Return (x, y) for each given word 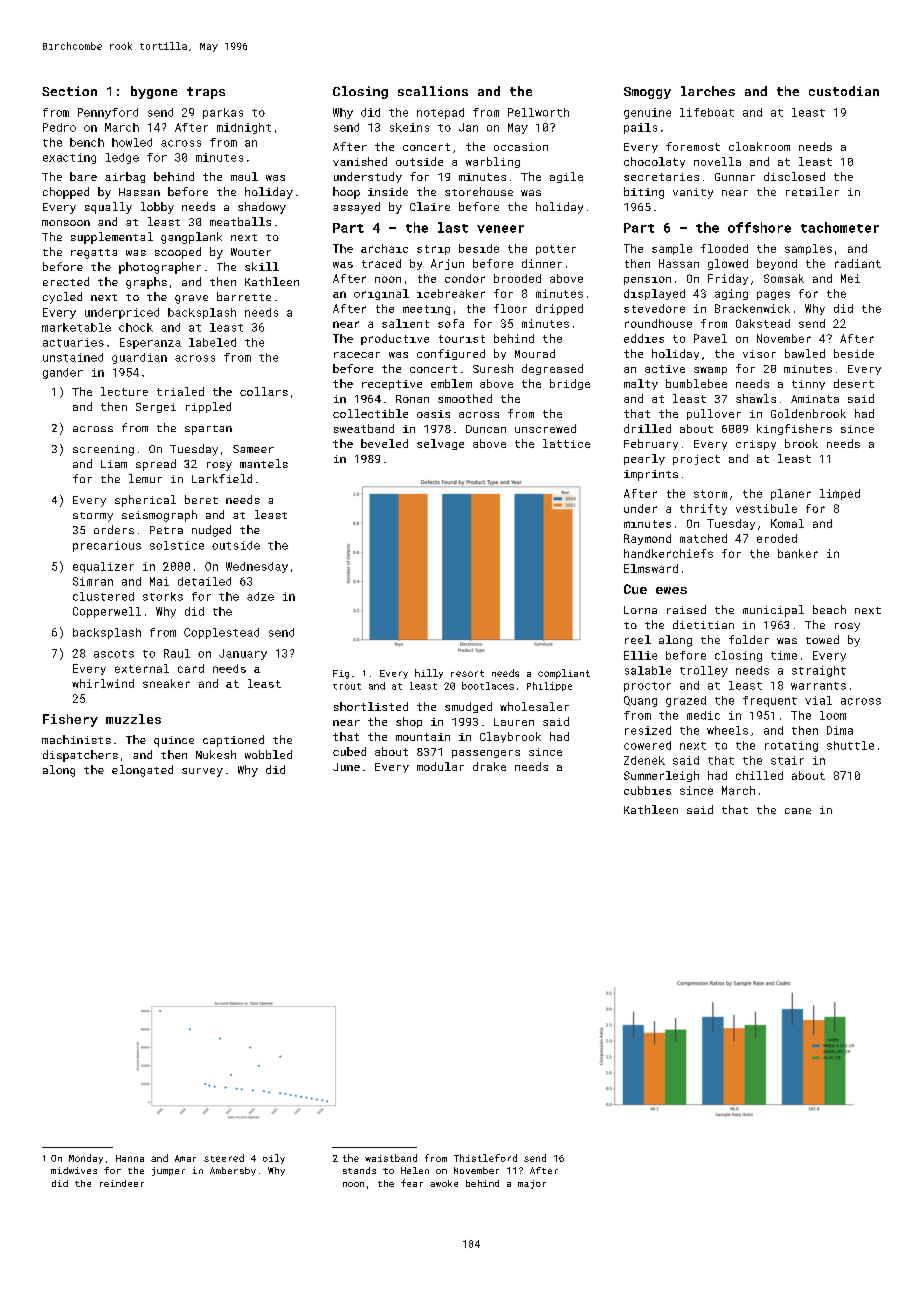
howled (132, 142)
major (532, 1184)
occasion (521, 147)
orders (114, 529)
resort (467, 673)
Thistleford (485, 1158)
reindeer (122, 1183)
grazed (686, 701)
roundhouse (658, 323)
